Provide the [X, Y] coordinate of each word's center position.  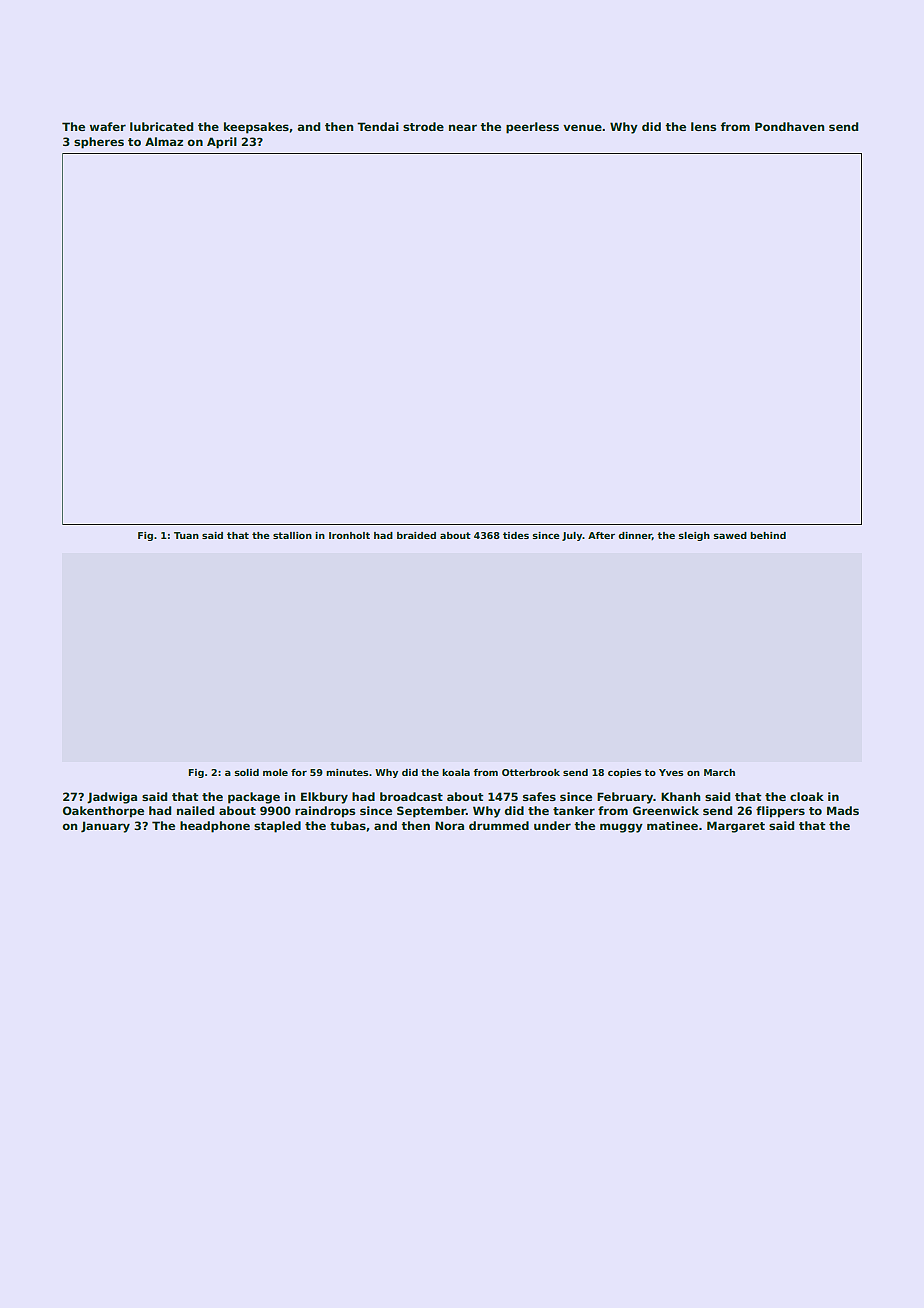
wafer [108, 126]
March [719, 772]
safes [539, 796]
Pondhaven [789, 126]
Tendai [378, 126]
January [105, 827]
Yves [671, 772]
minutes [347, 772]
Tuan [186, 535]
